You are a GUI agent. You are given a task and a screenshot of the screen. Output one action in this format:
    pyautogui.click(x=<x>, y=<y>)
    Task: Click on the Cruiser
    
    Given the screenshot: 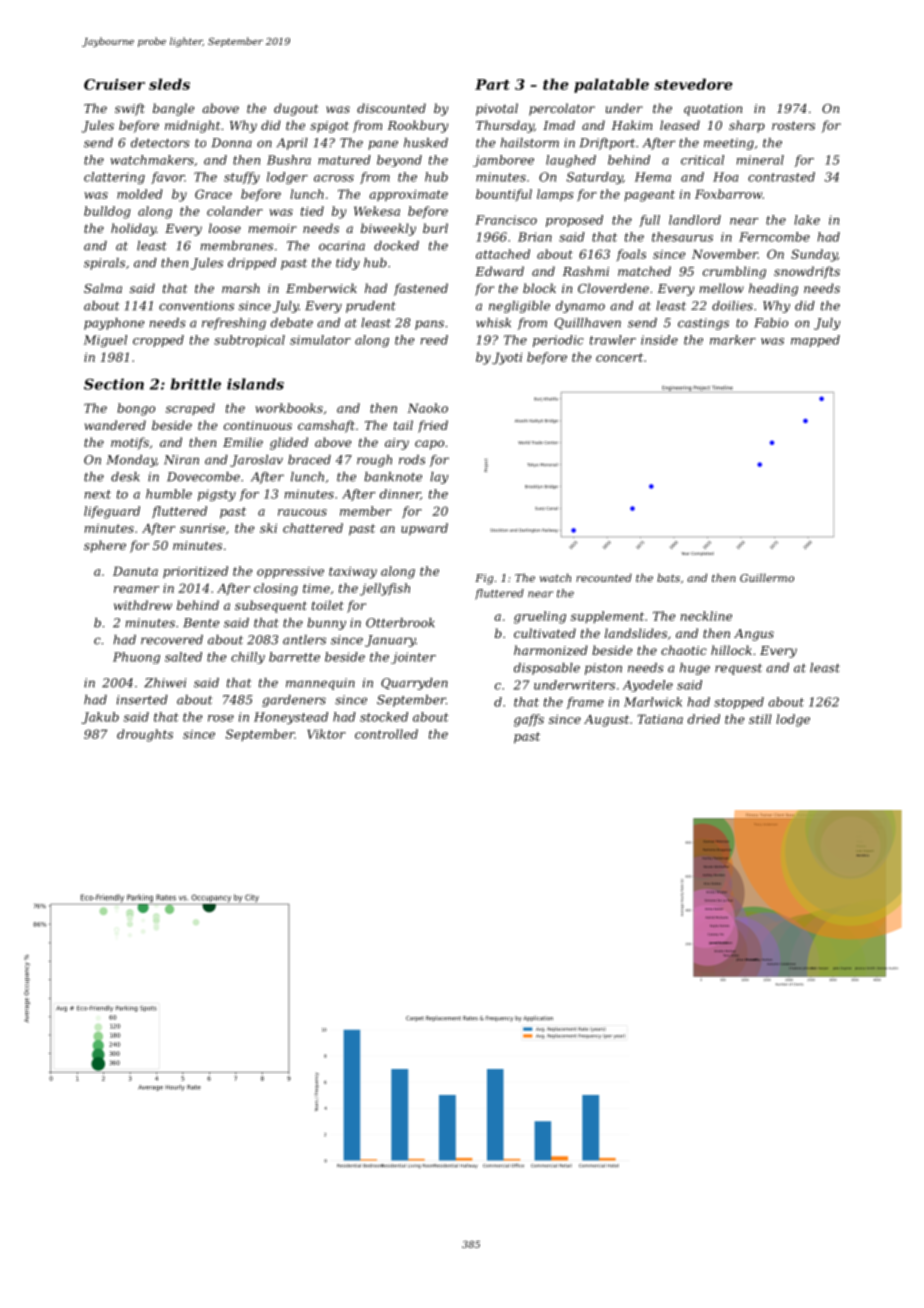 What is the action you would take?
    pyautogui.click(x=114, y=84)
